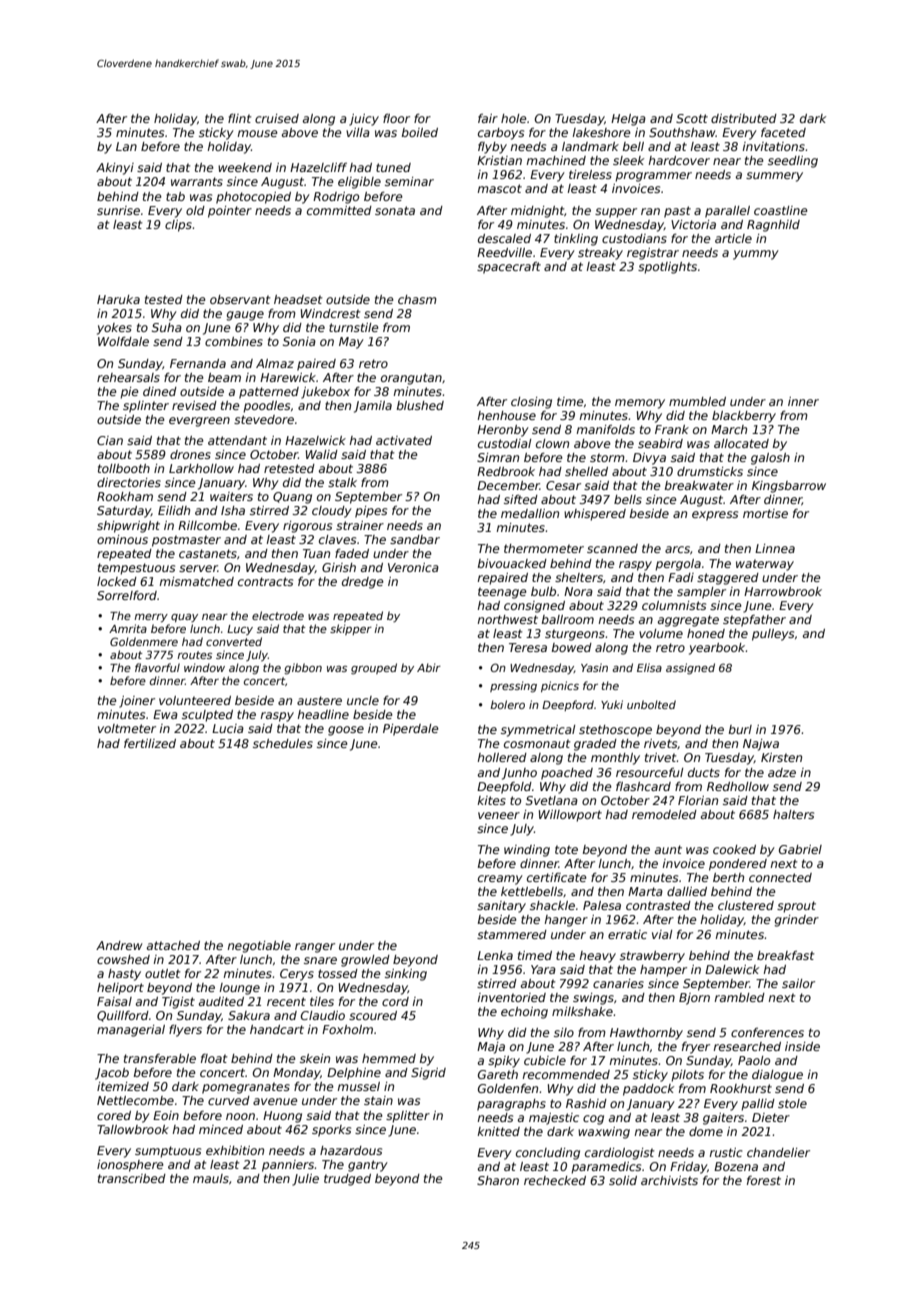  I want to click on chasm, so click(417, 299).
